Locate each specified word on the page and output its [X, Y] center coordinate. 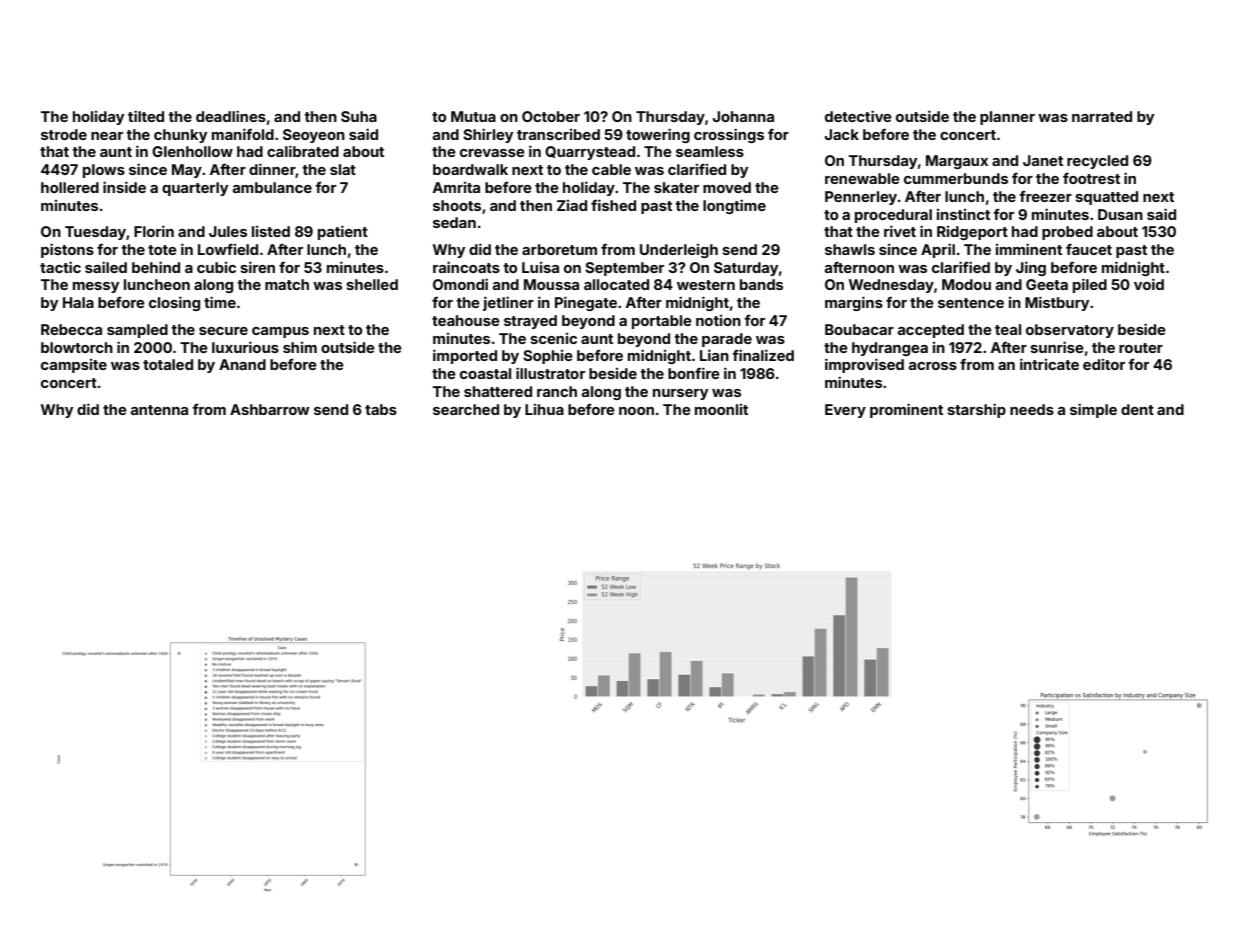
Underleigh [679, 251]
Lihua [544, 409]
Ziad [572, 205]
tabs [381, 409]
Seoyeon [314, 136]
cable [611, 169]
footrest [1091, 178]
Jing [1031, 268]
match [287, 284]
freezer [1045, 196]
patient [343, 232]
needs [1032, 409]
